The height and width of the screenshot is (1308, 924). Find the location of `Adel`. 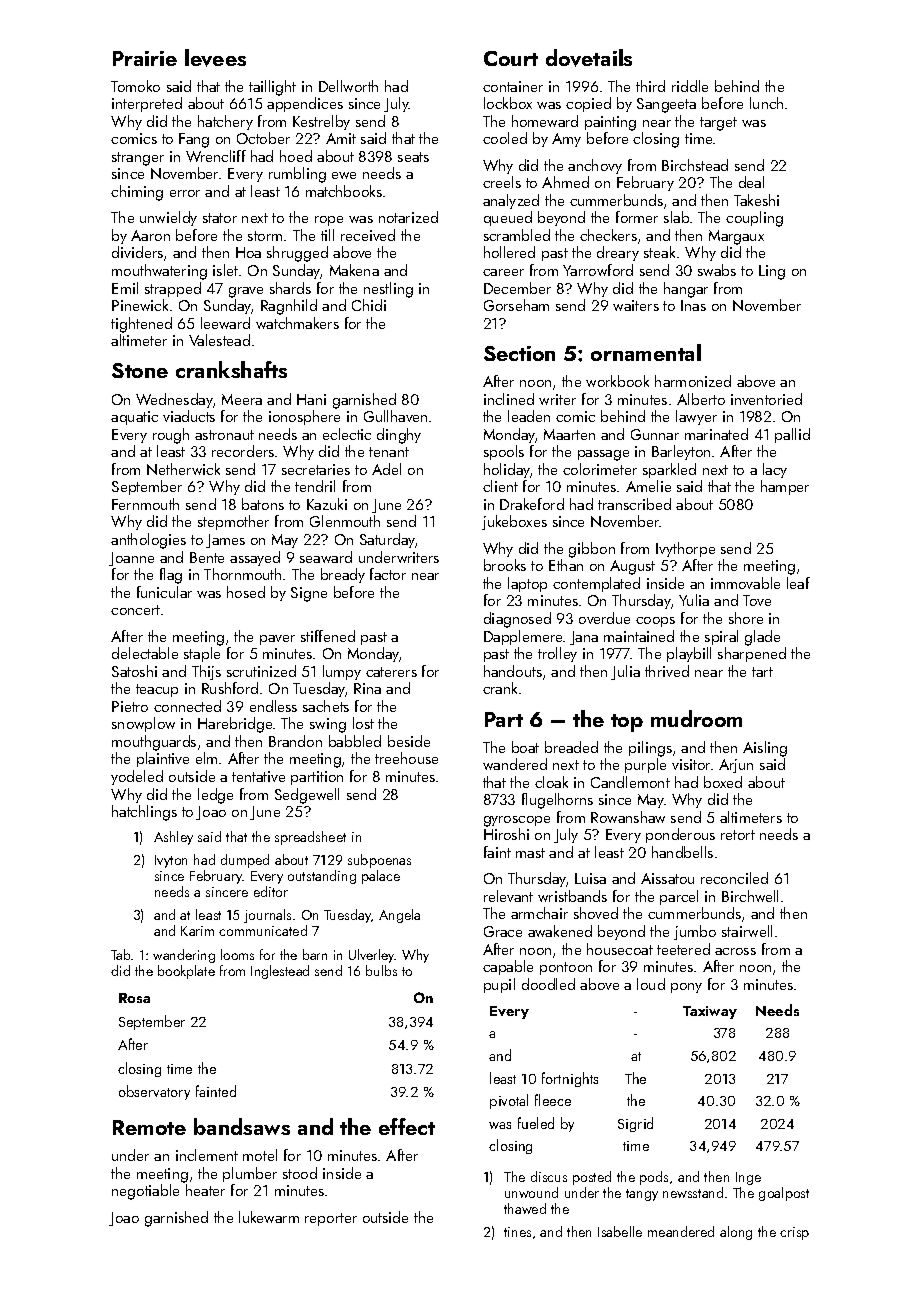

Adel is located at coordinates (386, 469).
